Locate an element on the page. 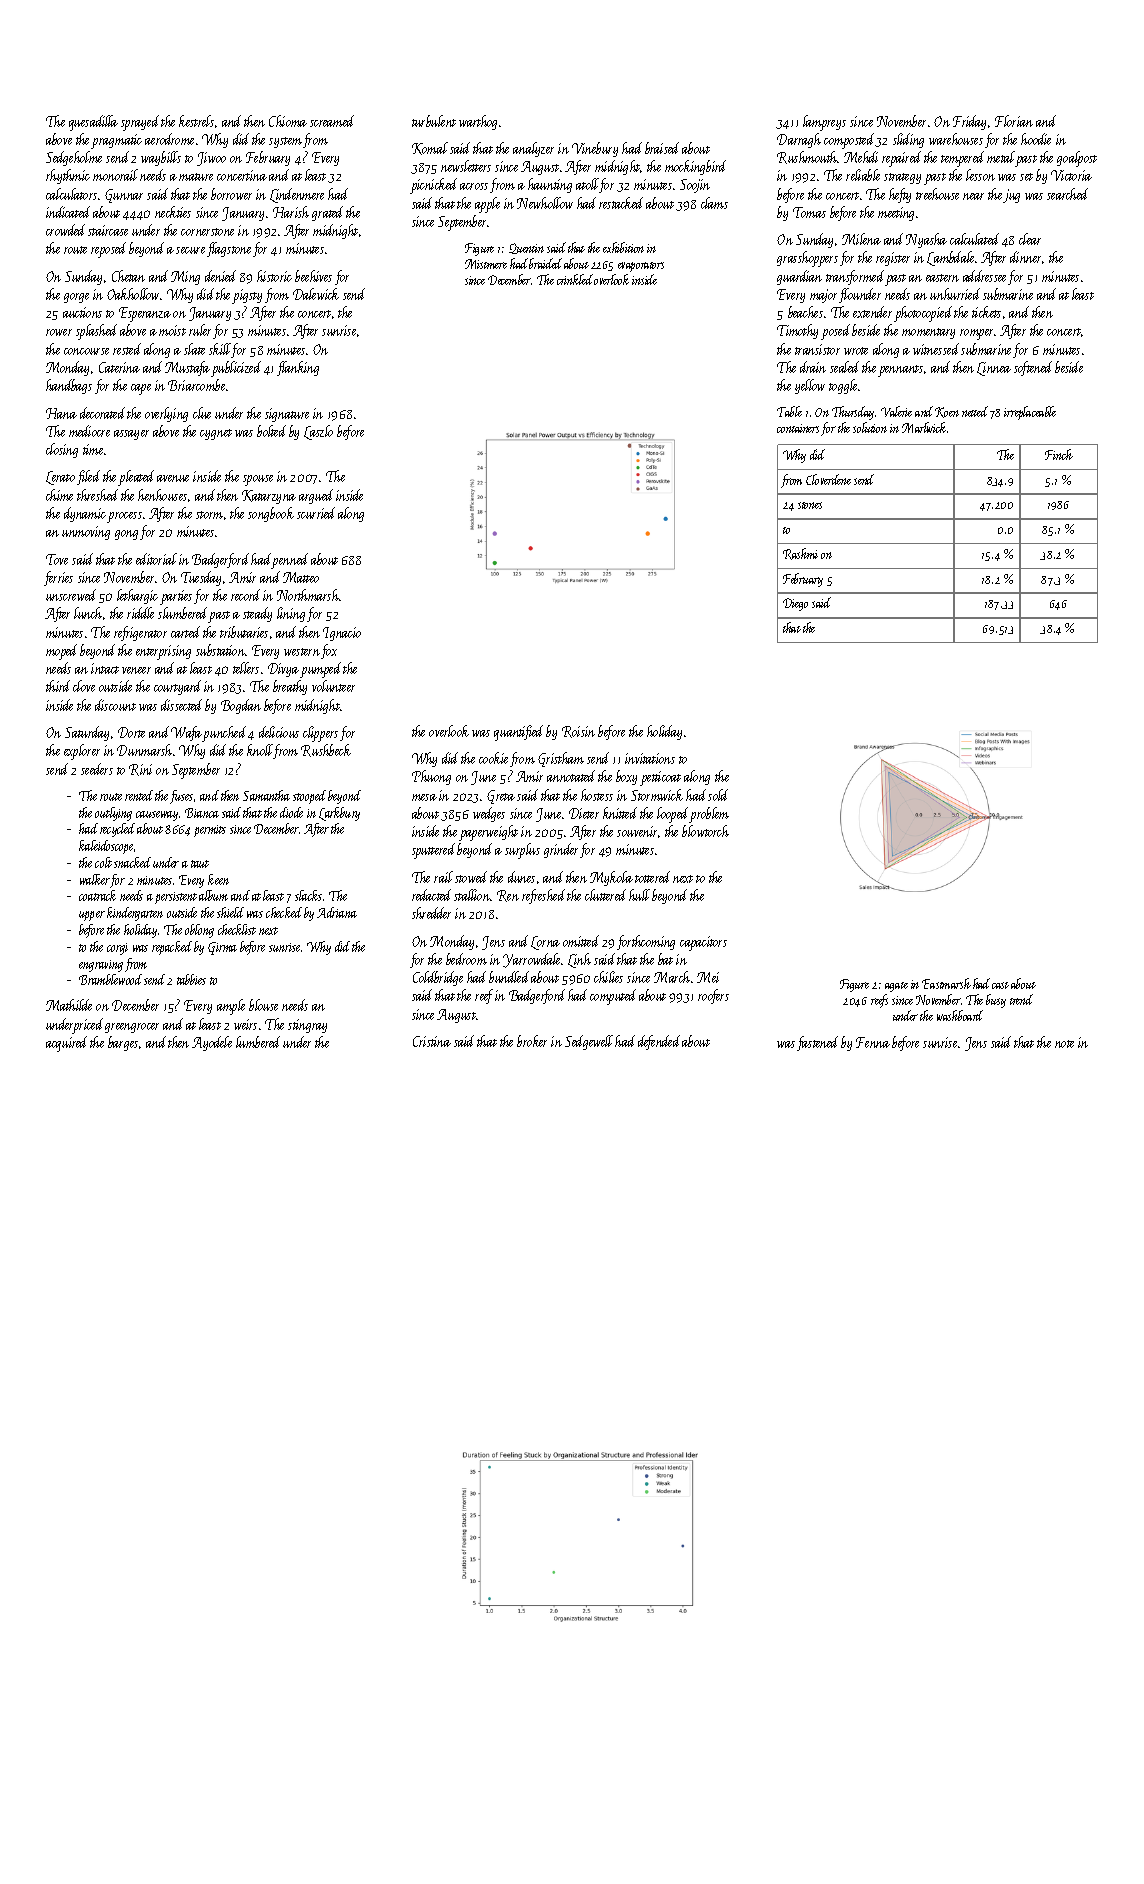  Cristina is located at coordinates (432, 1041).
